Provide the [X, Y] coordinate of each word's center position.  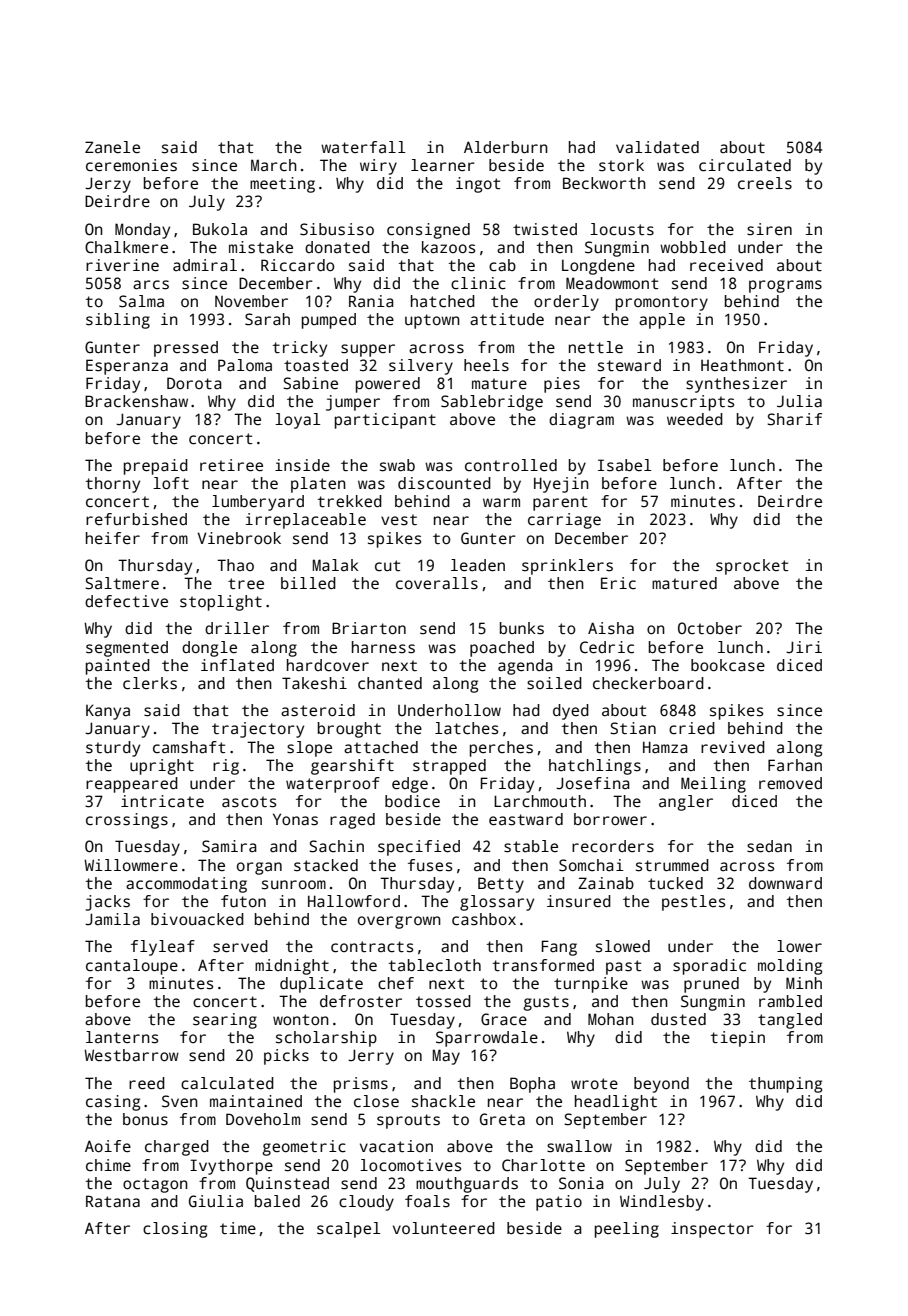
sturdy [113, 749]
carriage [564, 521]
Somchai [591, 865]
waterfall [363, 147]
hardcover [328, 665]
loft [171, 483]
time [238, 1228]
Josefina [593, 783]
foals [427, 1201]
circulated [745, 165]
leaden [478, 565]
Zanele [112, 147]
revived [733, 747]
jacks [107, 903]
